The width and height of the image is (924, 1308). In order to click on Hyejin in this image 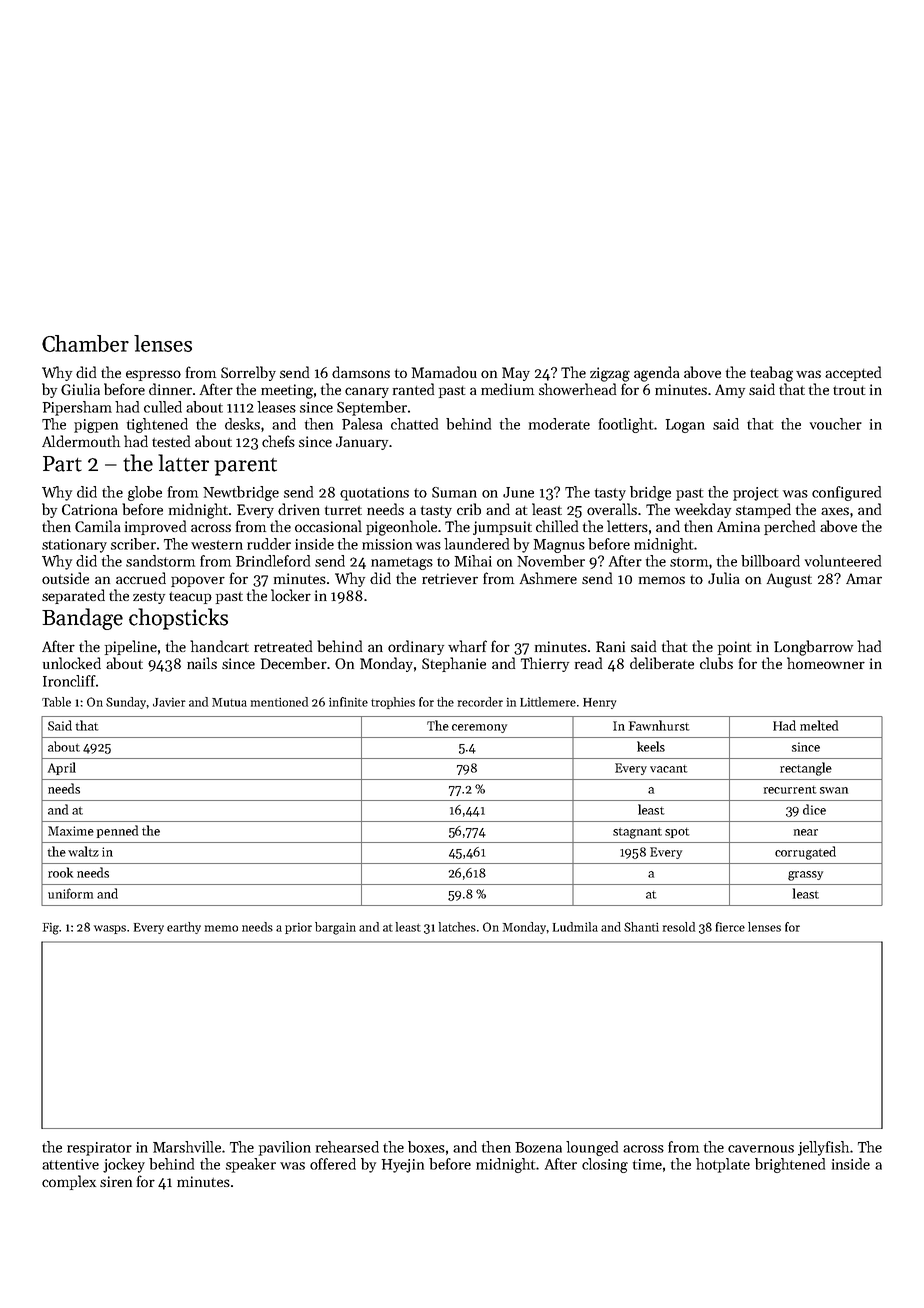, I will do `click(403, 1166)`.
